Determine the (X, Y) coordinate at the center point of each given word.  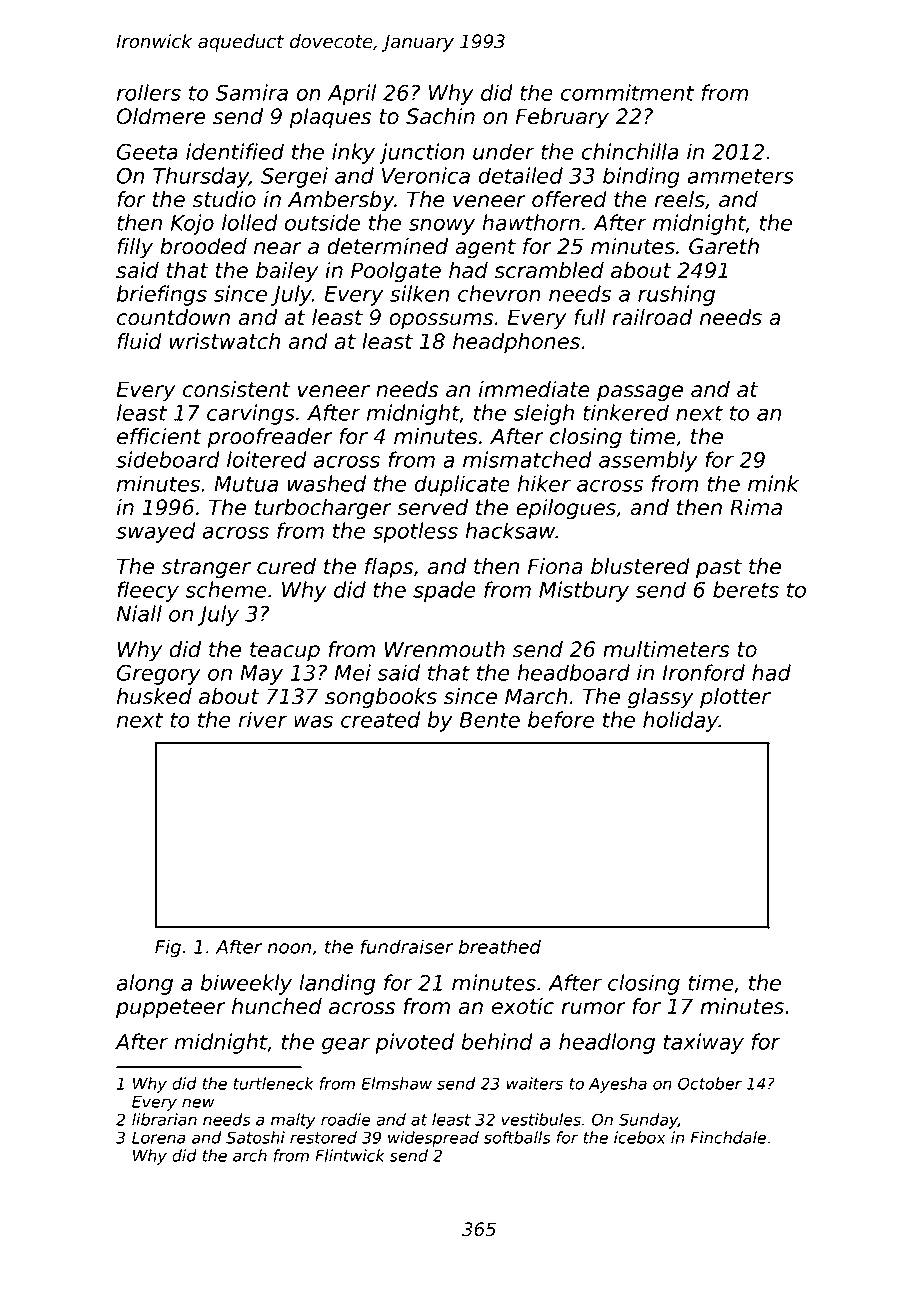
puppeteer (171, 1009)
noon (289, 948)
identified (235, 151)
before (561, 719)
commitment (628, 92)
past (719, 569)
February (562, 118)
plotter (735, 698)
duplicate (462, 485)
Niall (139, 613)
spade (444, 591)
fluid (139, 341)
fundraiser (407, 946)
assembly (648, 461)
